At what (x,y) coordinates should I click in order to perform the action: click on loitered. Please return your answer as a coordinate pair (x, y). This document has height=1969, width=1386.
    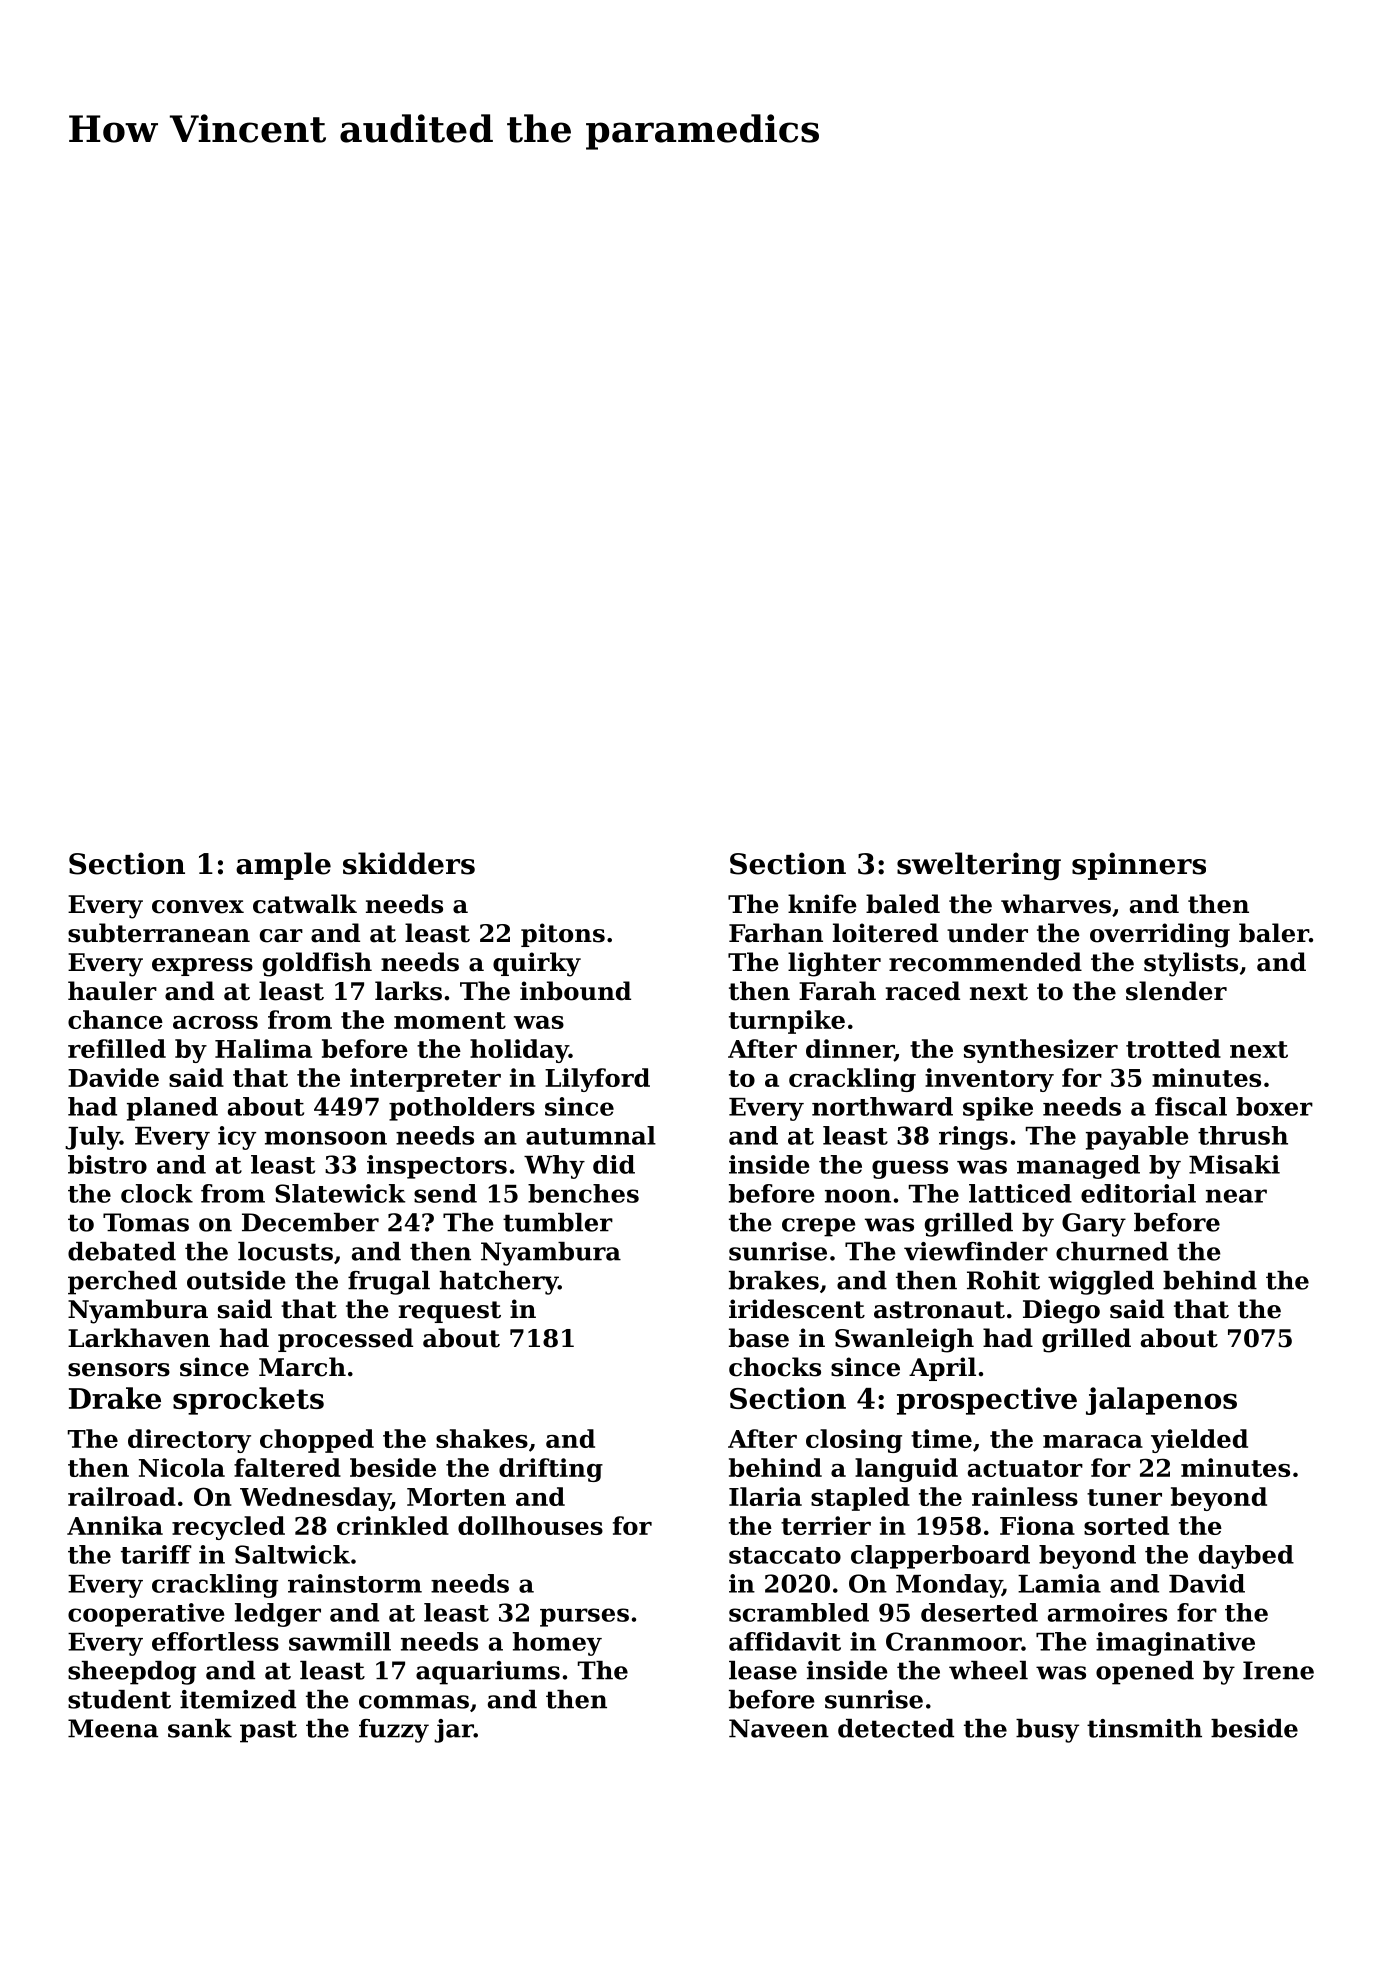
    Looking at the image, I should click on (885, 933).
